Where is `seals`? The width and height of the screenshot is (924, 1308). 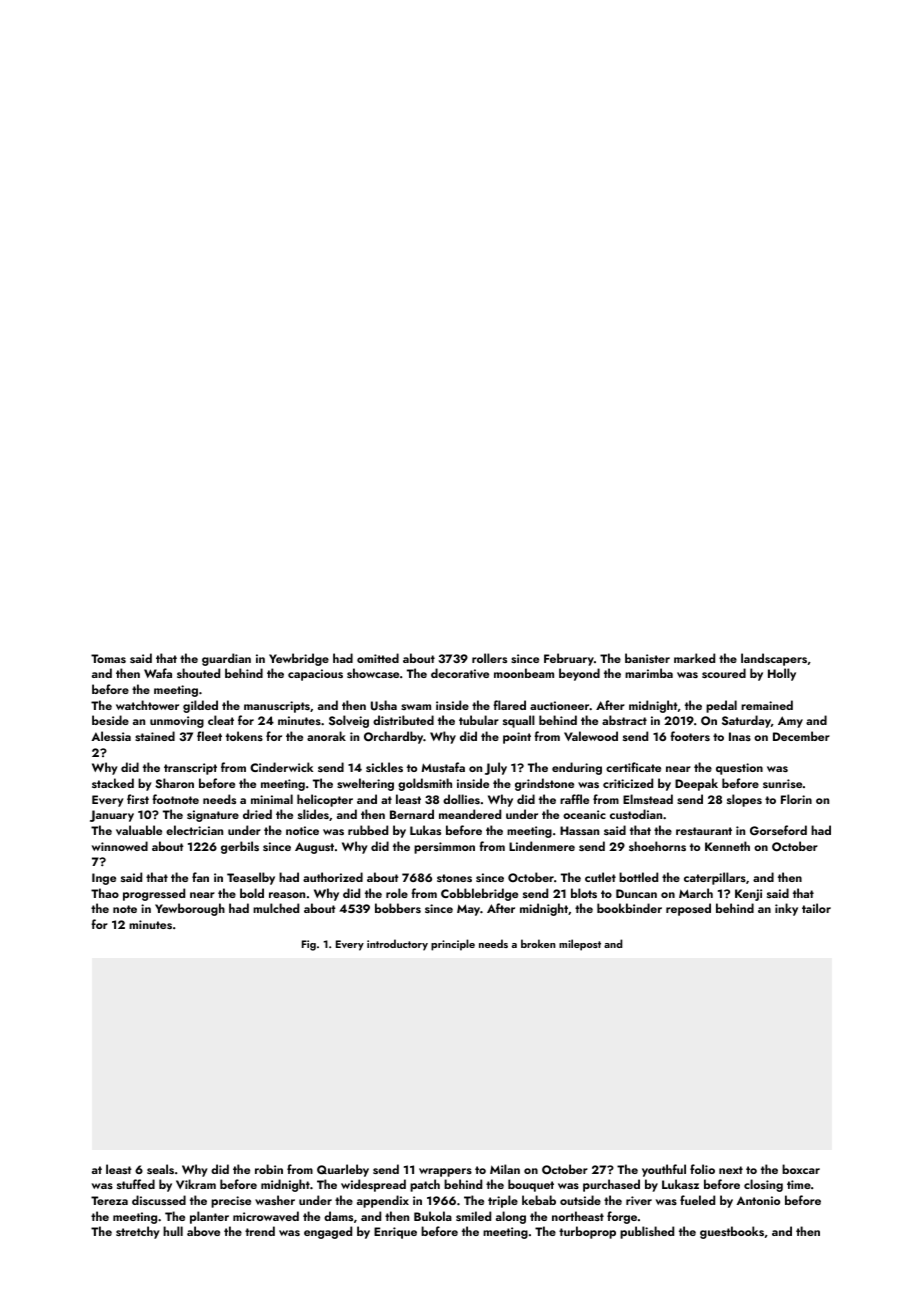 seals is located at coordinates (160, 1169).
